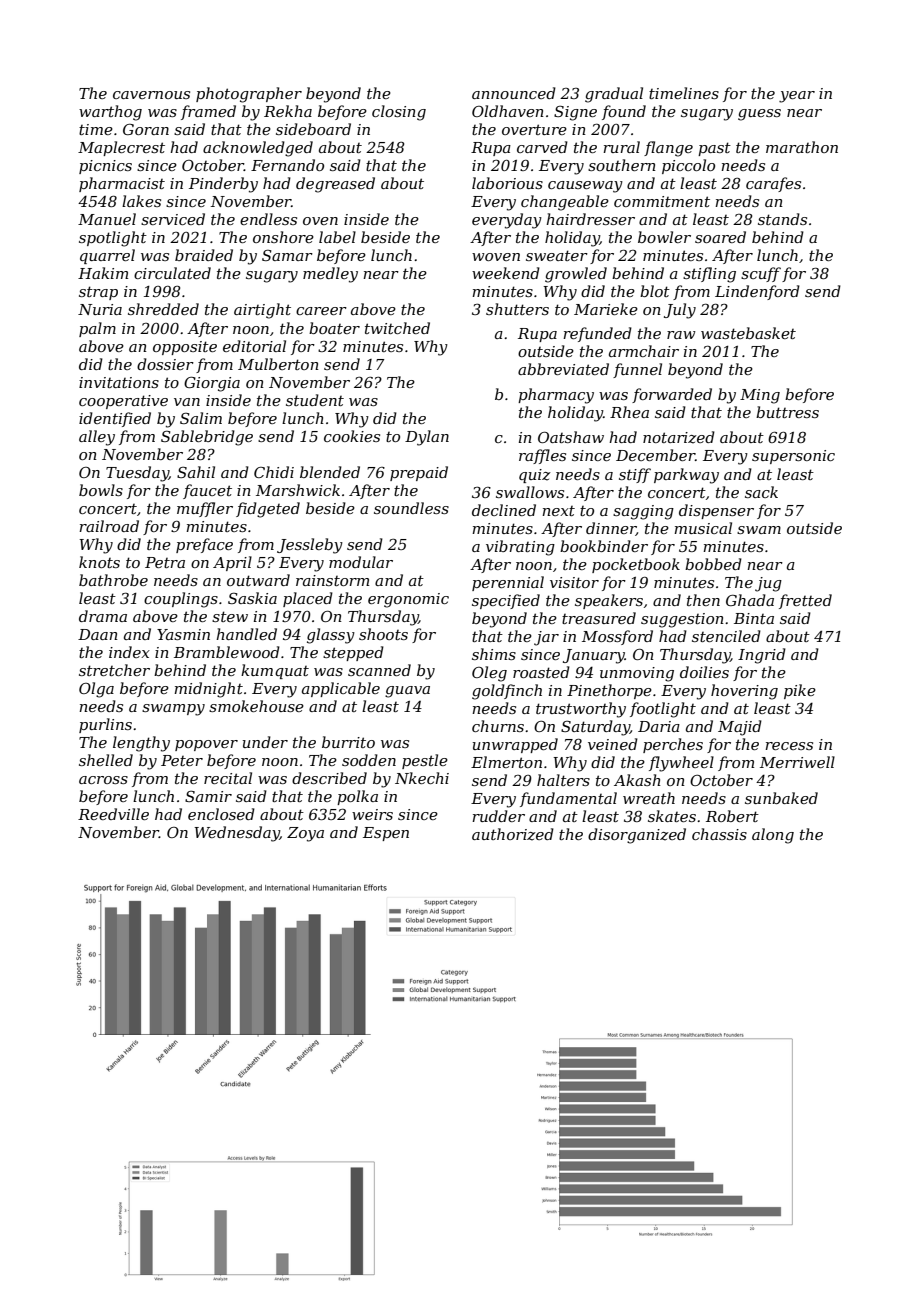  I want to click on carved, so click(542, 147).
